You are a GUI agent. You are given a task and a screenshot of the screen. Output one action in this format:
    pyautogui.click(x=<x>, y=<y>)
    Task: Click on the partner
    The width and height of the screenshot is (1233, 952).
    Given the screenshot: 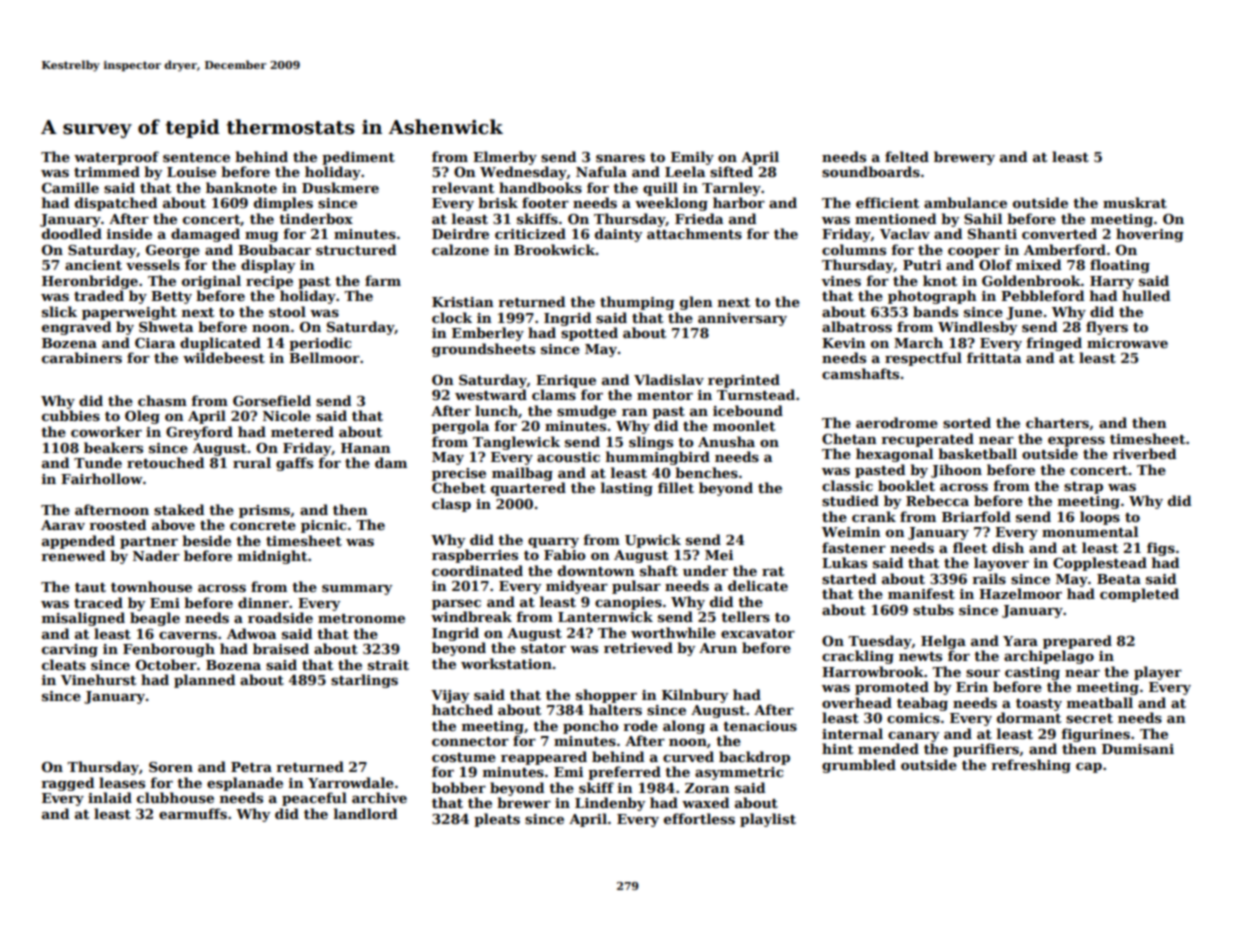 What is the action you would take?
    pyautogui.click(x=149, y=543)
